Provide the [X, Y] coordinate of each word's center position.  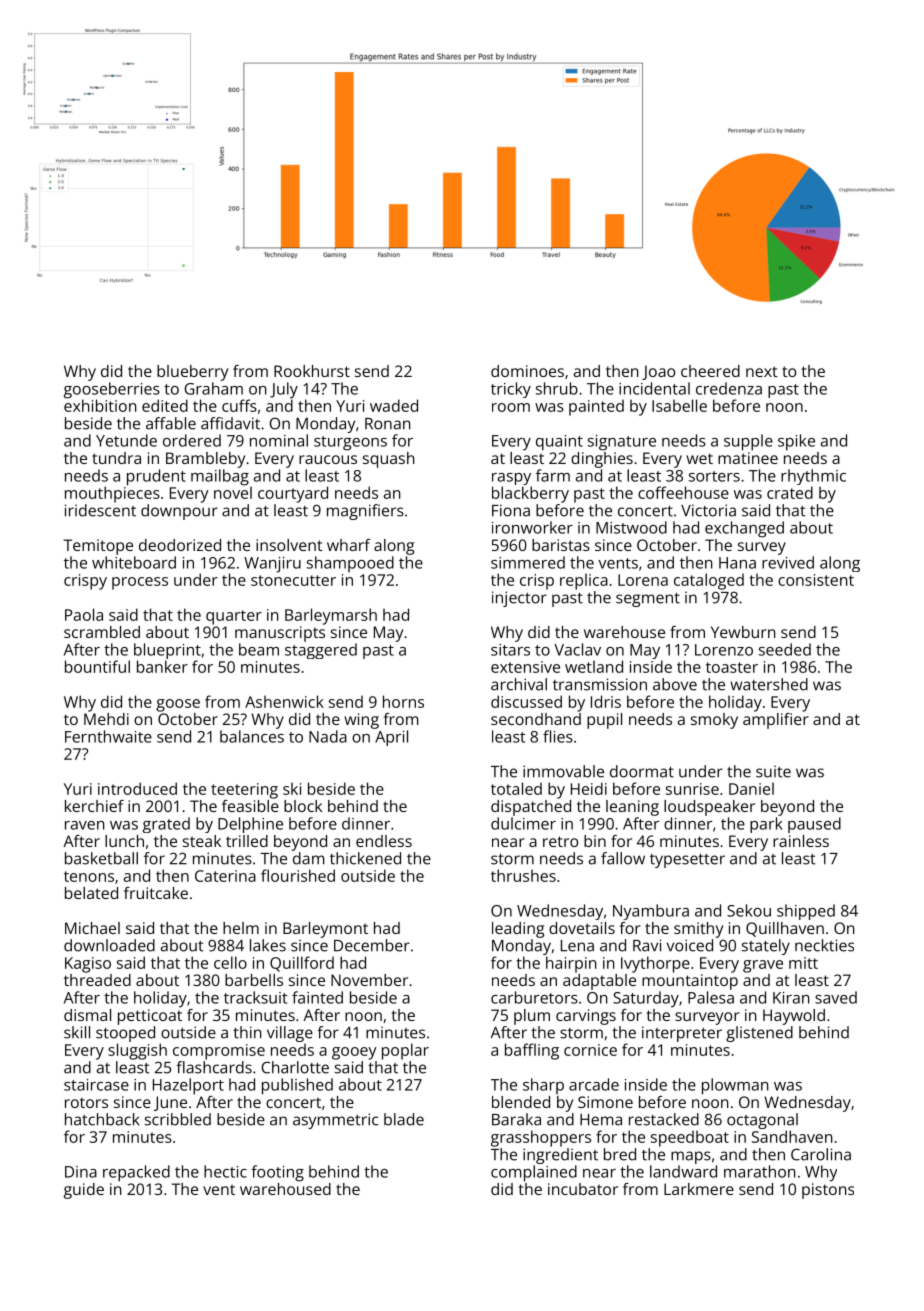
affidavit [230, 423]
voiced [690, 945]
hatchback [102, 1119]
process [140, 583]
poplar [405, 1051]
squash [388, 460]
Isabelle [679, 405]
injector [519, 599]
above [675, 684]
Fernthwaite [108, 736]
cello [230, 962]
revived [788, 562]
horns [403, 701]
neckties [824, 945]
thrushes [523, 875]
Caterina [225, 876]
